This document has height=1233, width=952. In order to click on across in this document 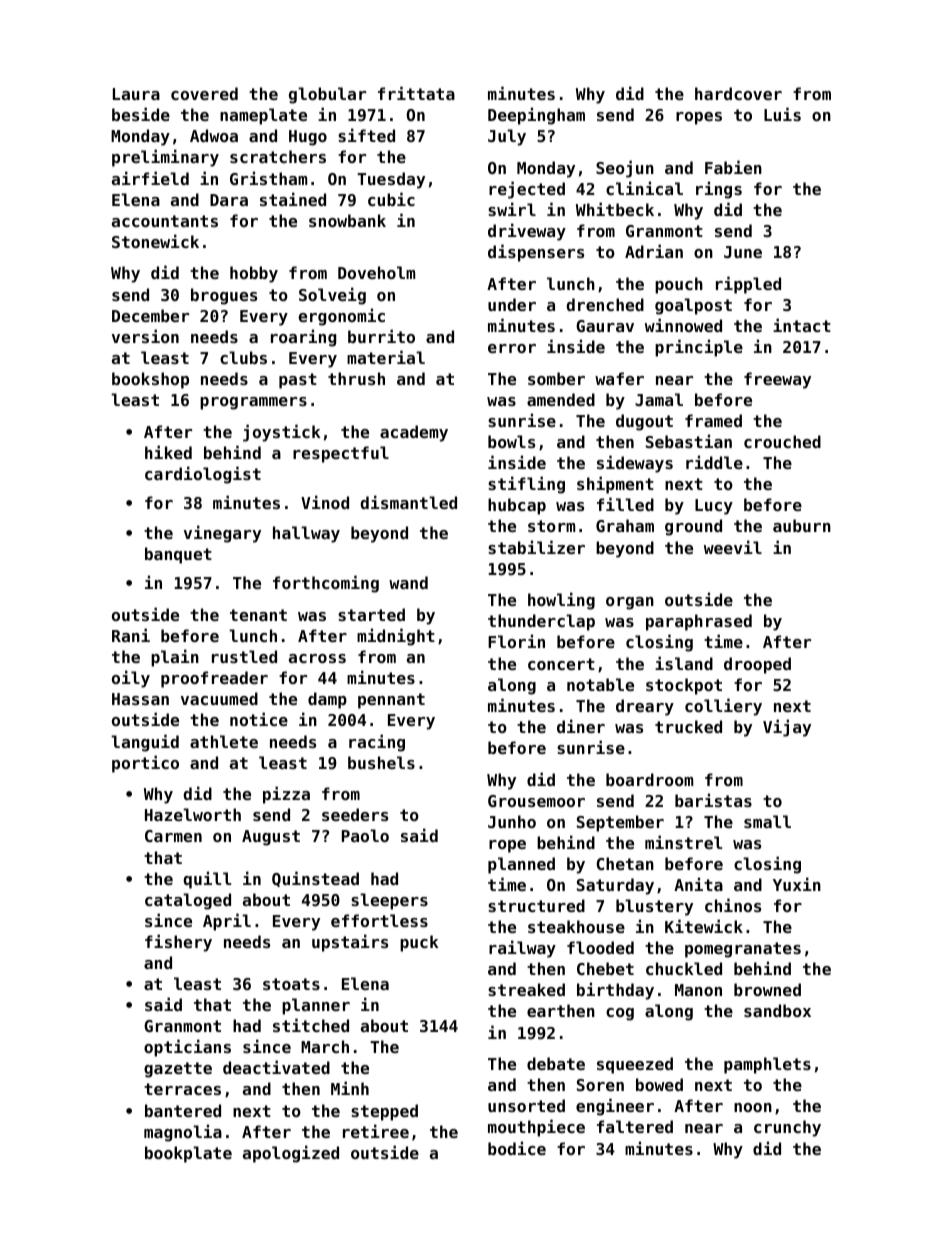, I will do `click(317, 658)`.
